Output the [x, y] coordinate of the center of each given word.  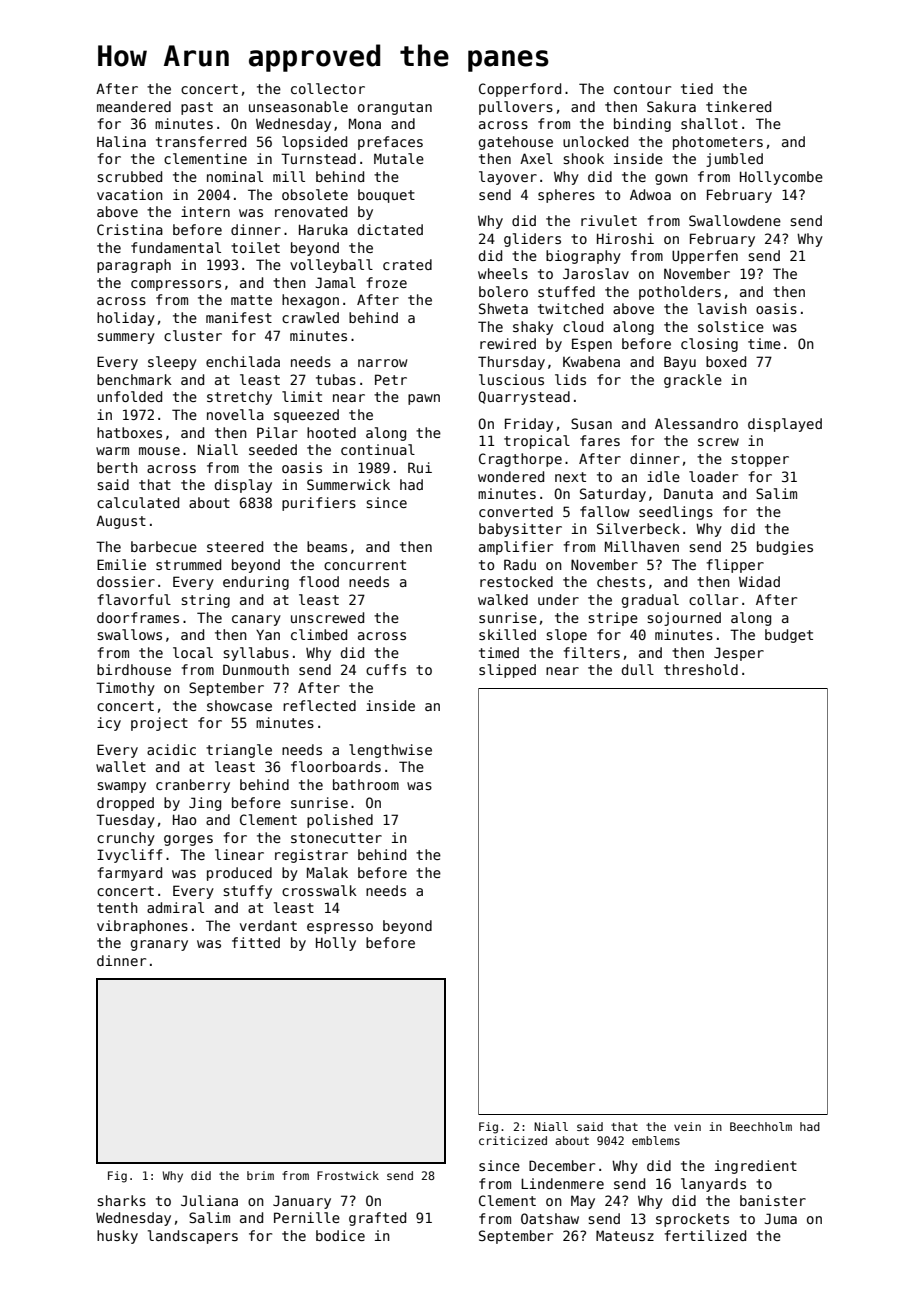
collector [328, 88]
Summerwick [348, 484]
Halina [121, 141]
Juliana [209, 1200]
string [205, 601]
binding [642, 125]
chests [621, 581]
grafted [377, 1219]
